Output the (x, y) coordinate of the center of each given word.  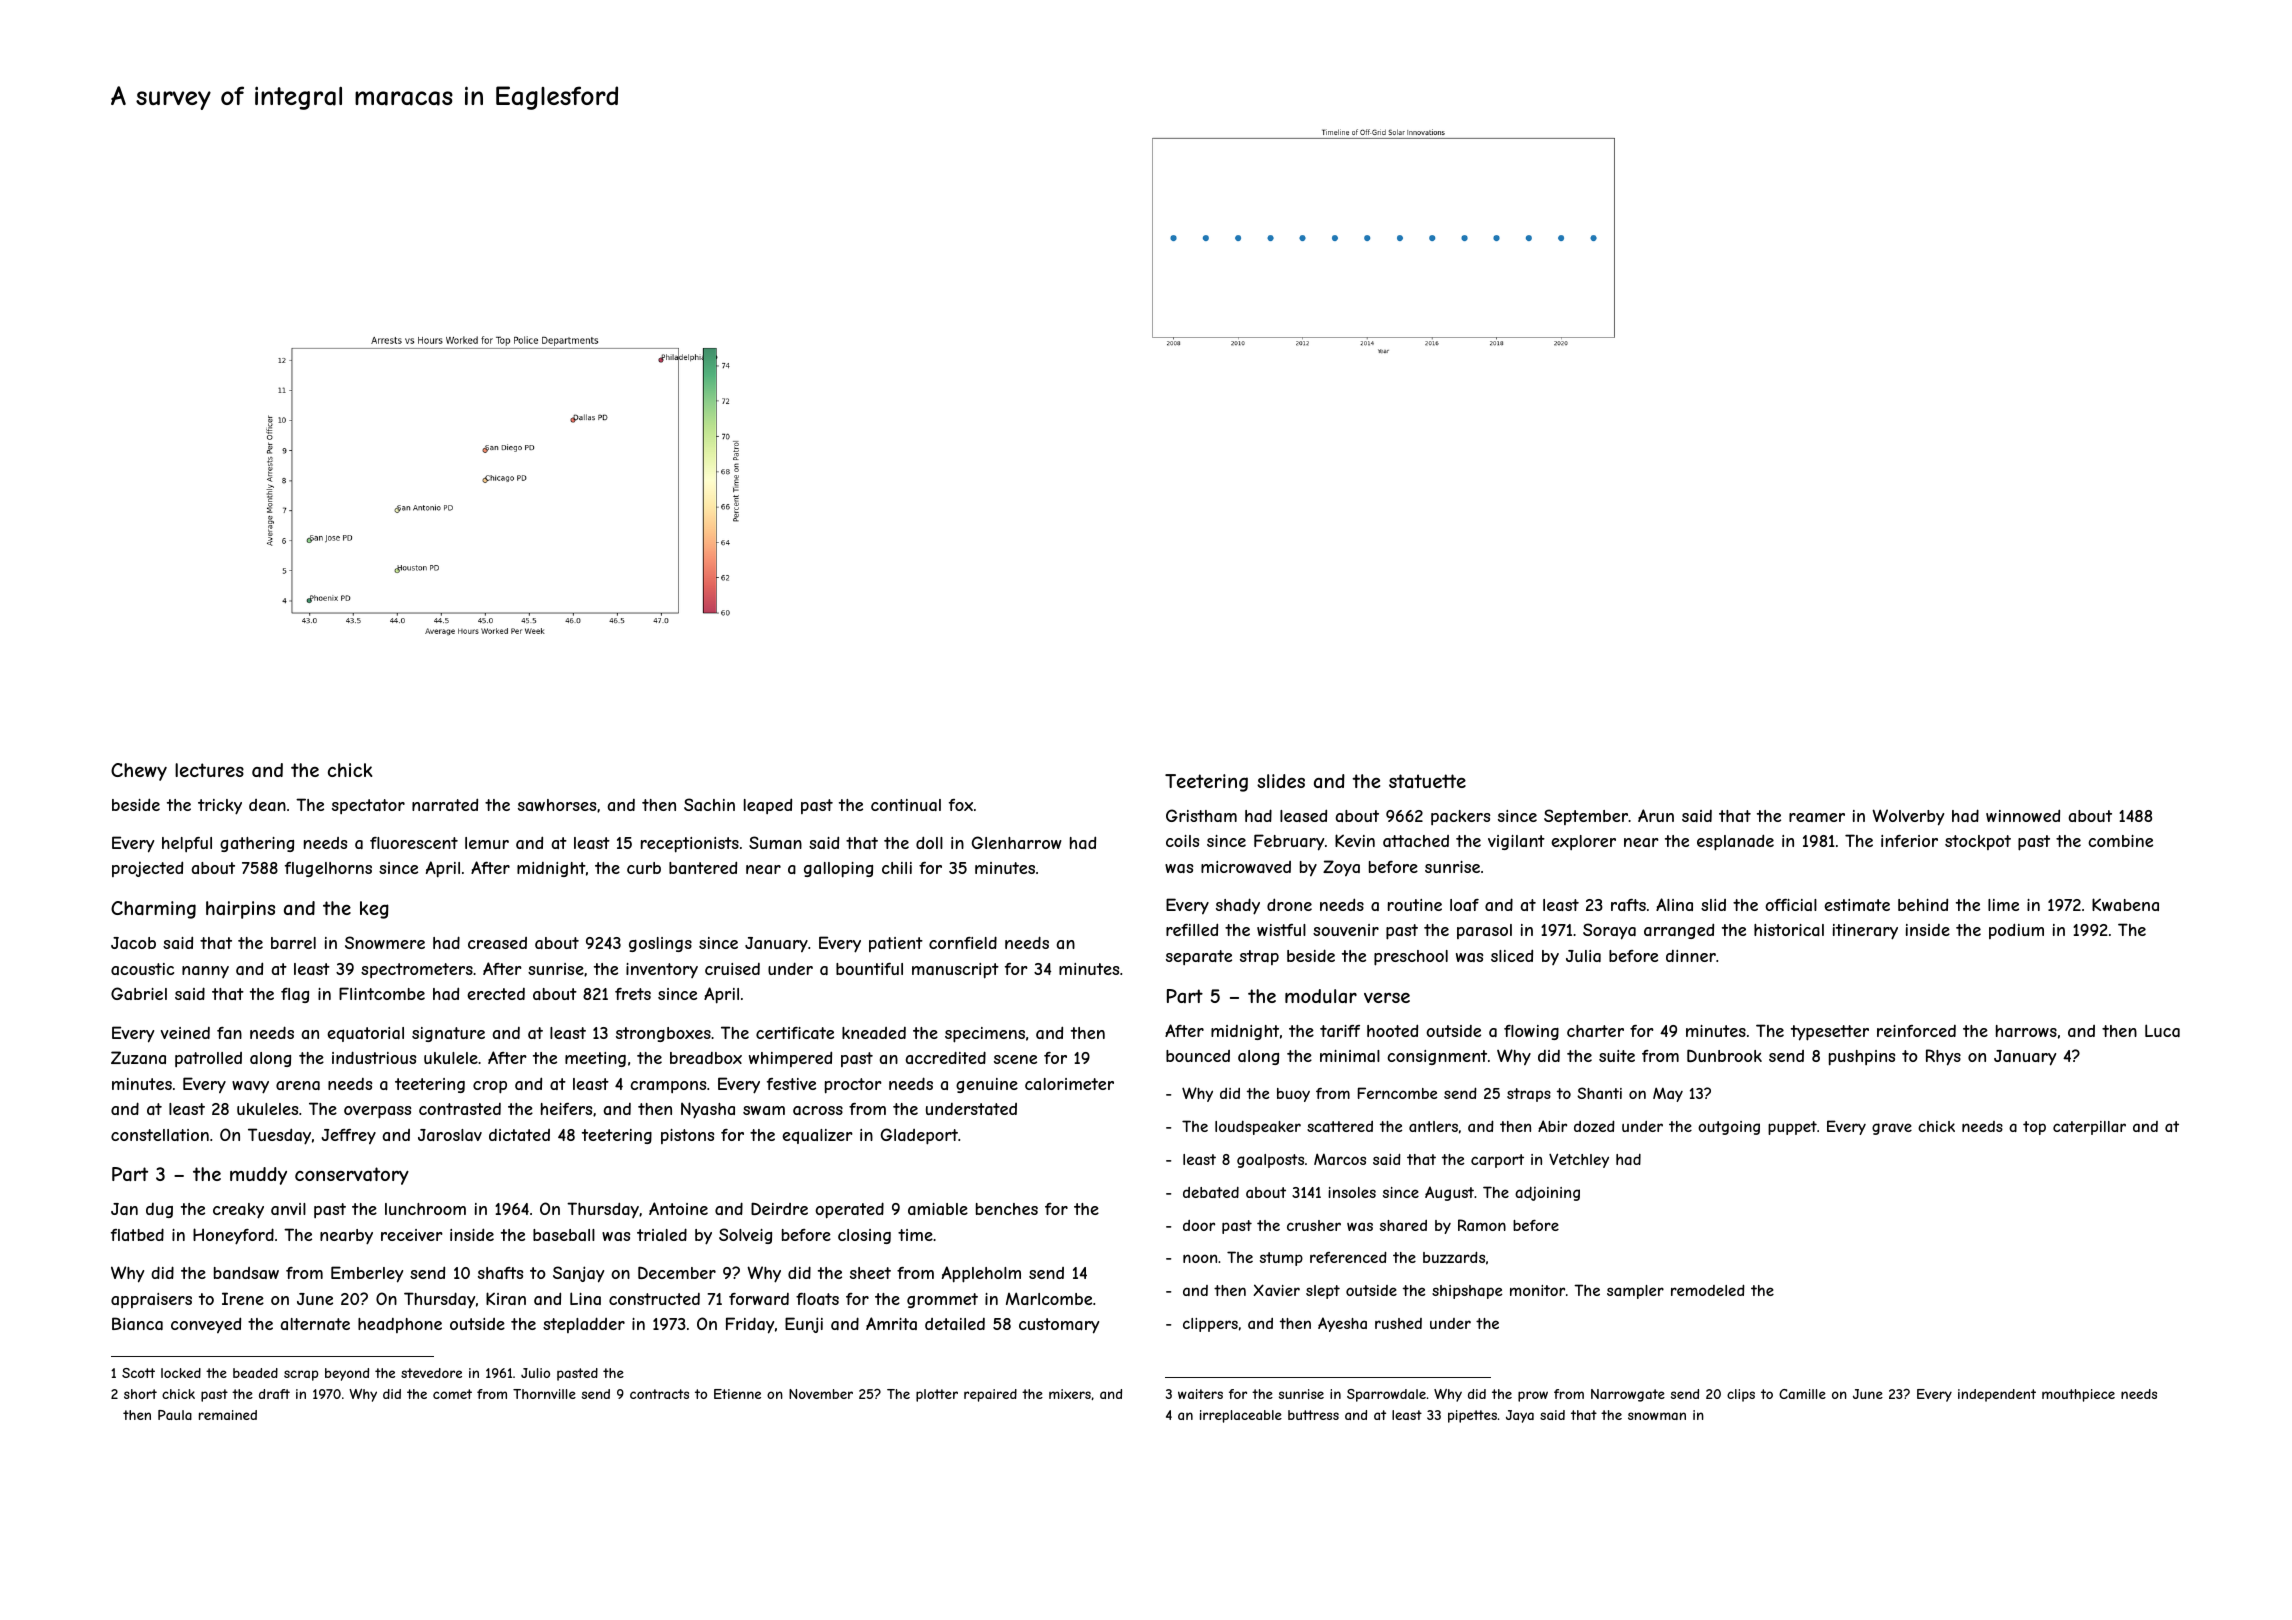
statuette (1427, 781)
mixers (1070, 1394)
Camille (1802, 1394)
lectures (209, 770)
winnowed (2023, 815)
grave (1892, 1129)
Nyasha (708, 1110)
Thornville (544, 1394)
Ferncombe (1397, 1093)
